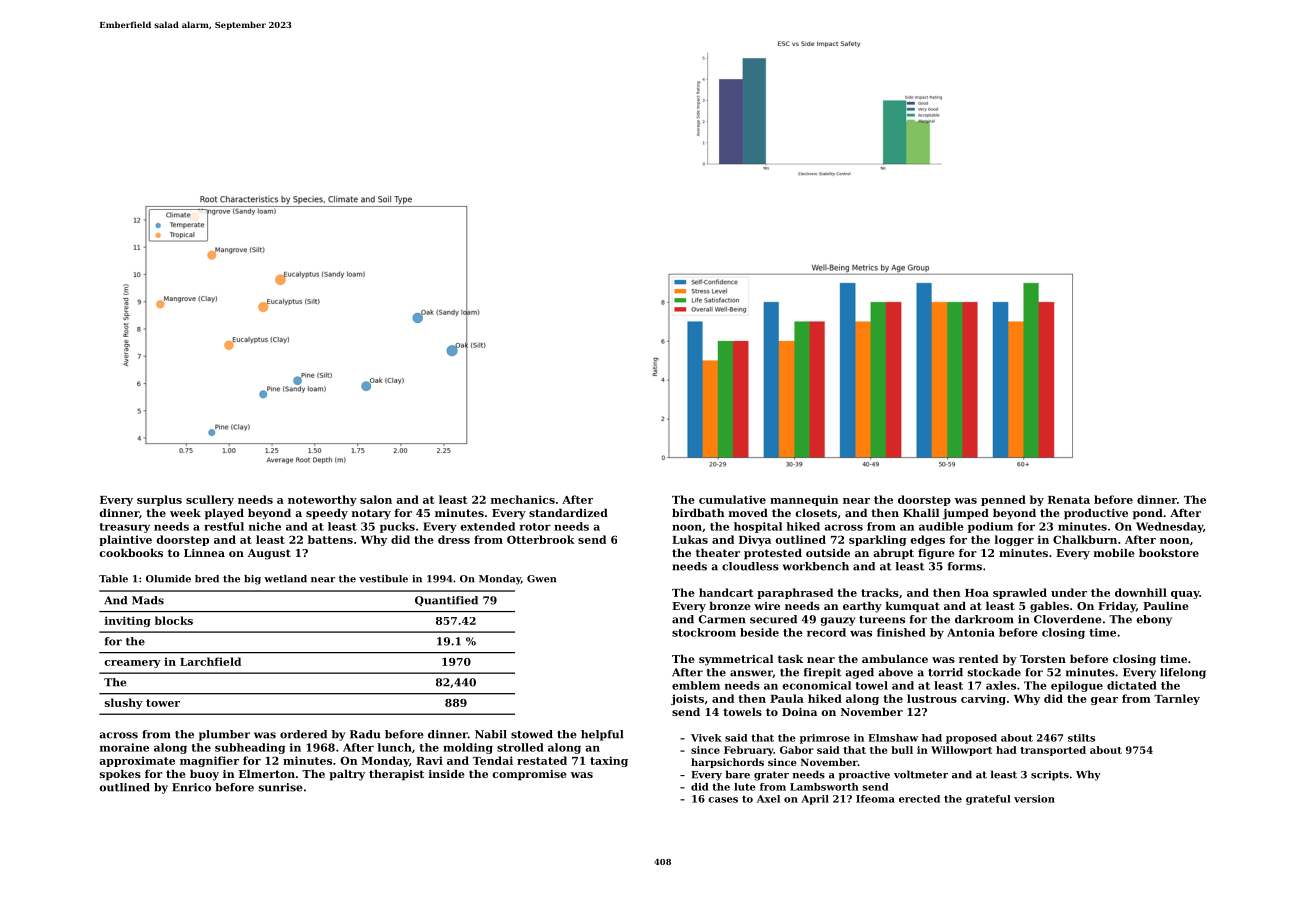  What do you see at coordinates (1077, 686) in the document?
I see `epilogue` at bounding box center [1077, 686].
